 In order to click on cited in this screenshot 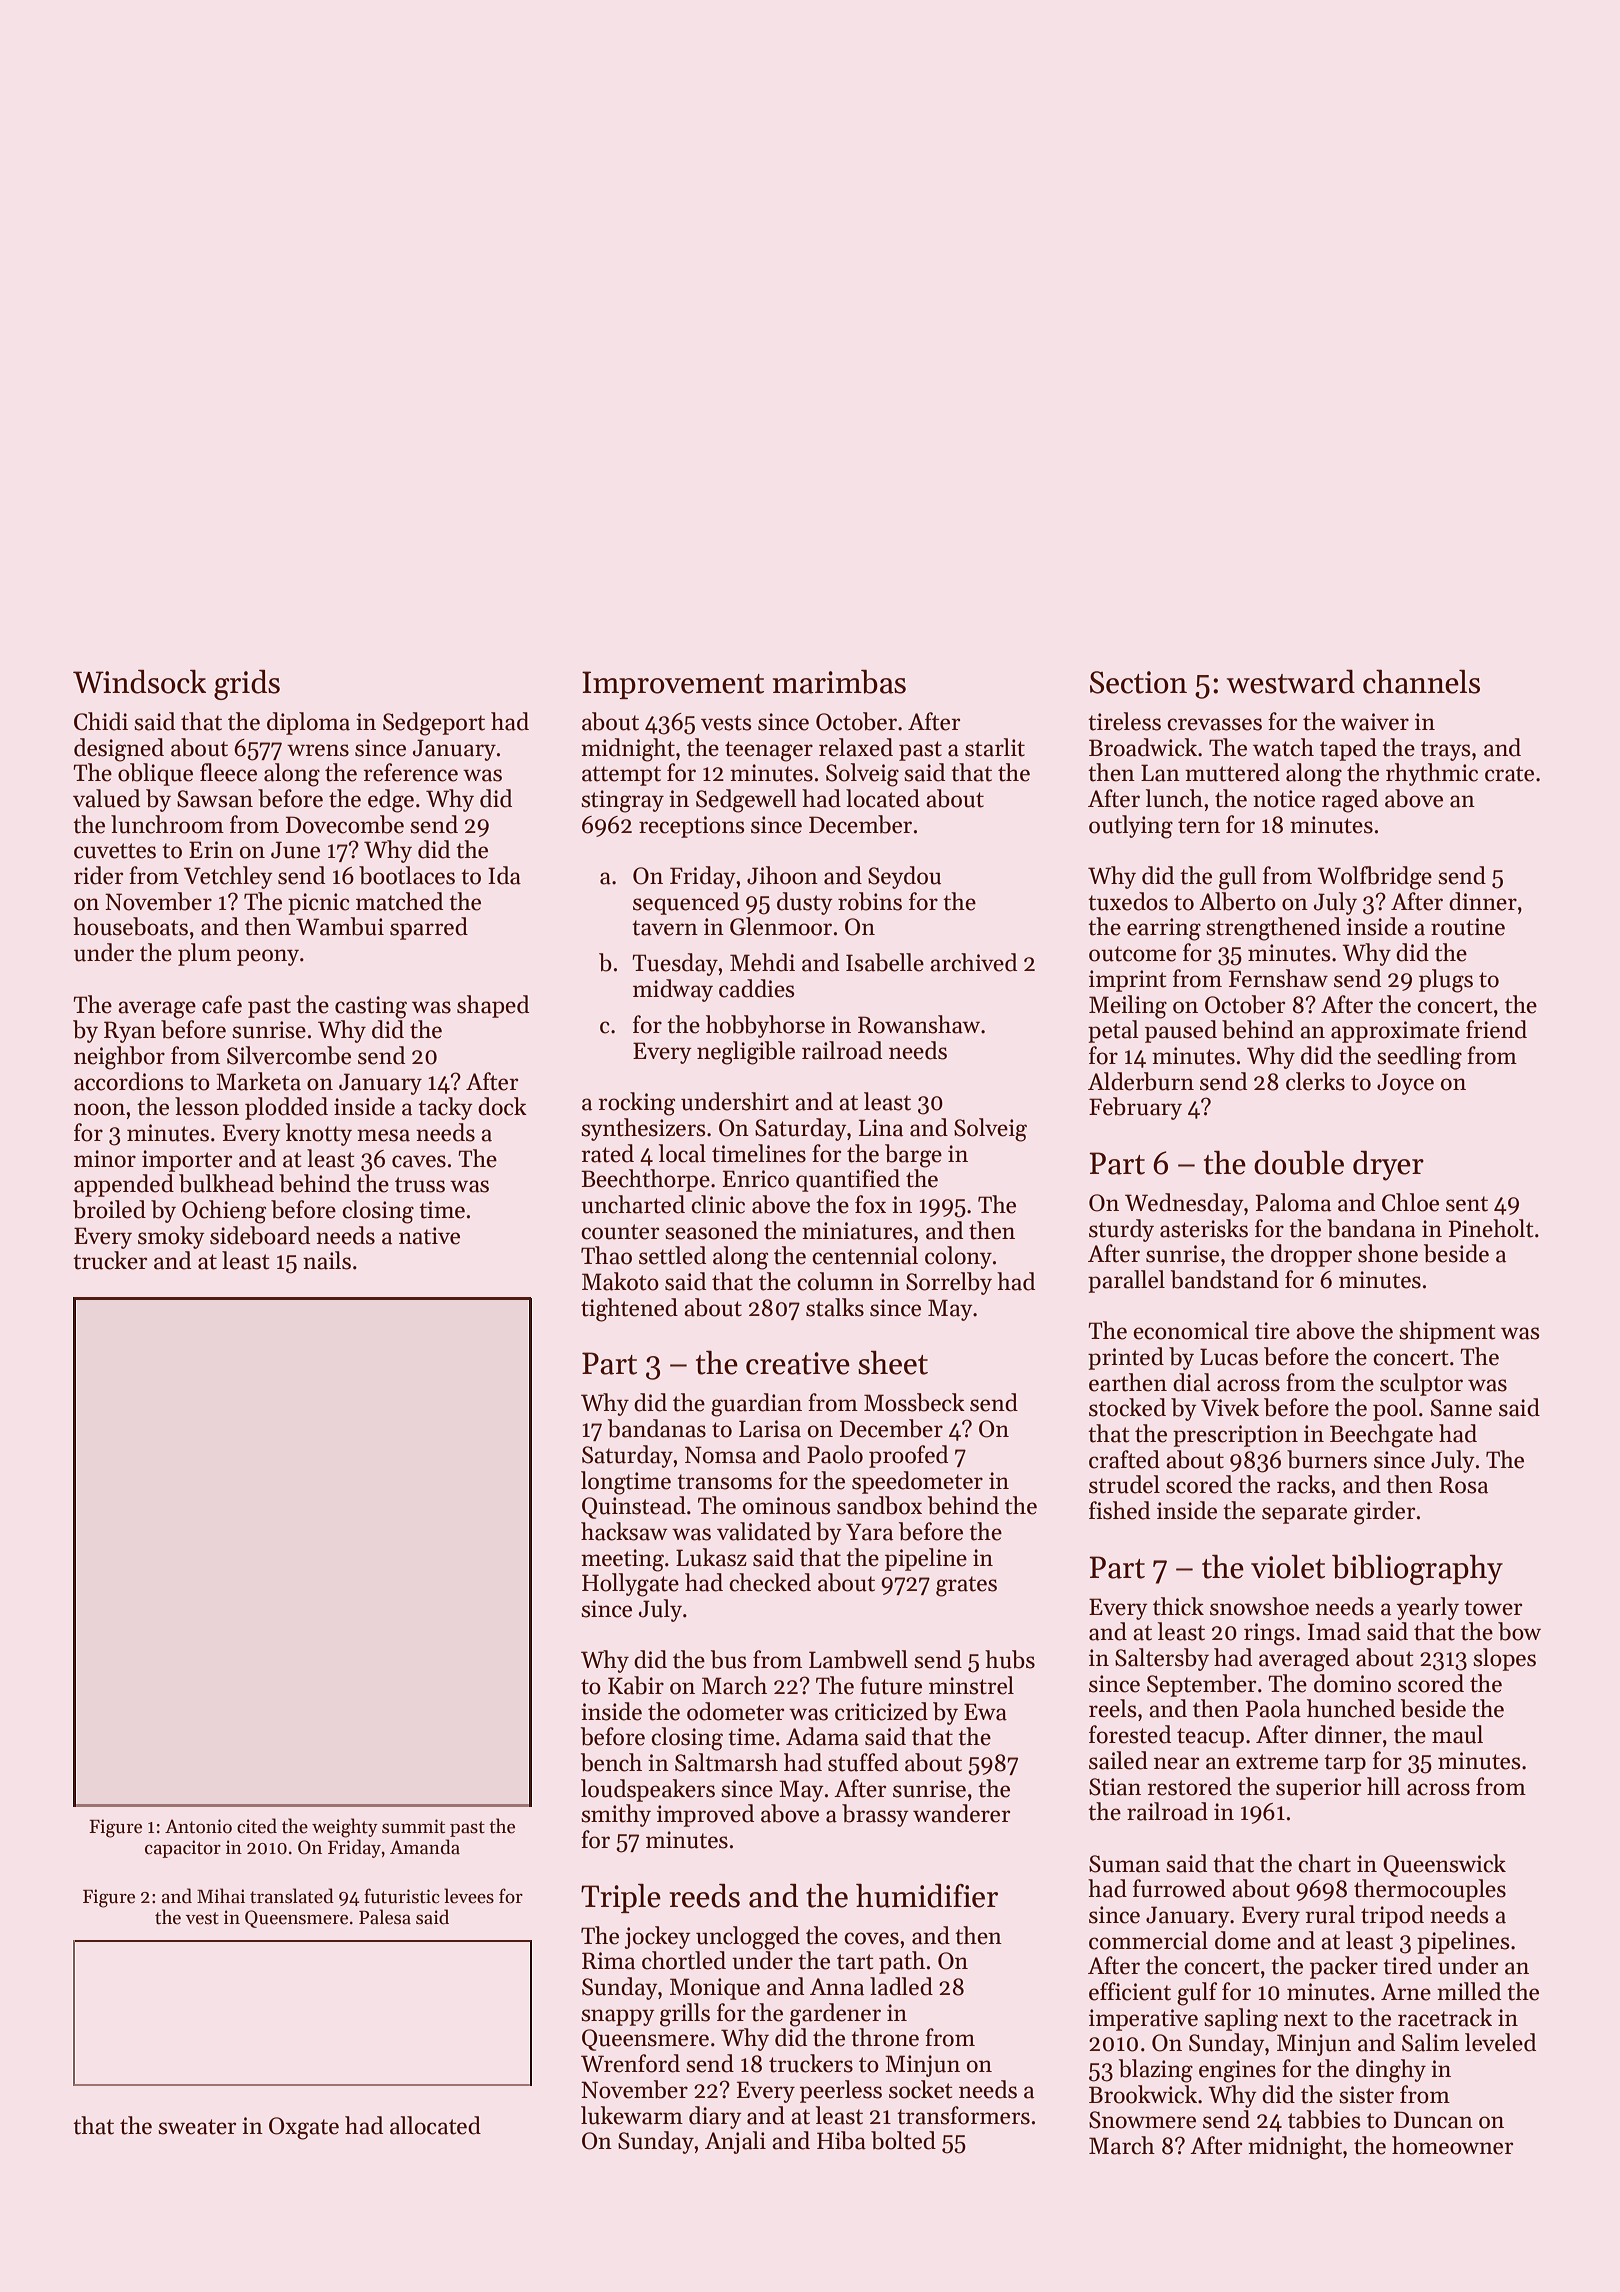, I will do `click(257, 1826)`.
